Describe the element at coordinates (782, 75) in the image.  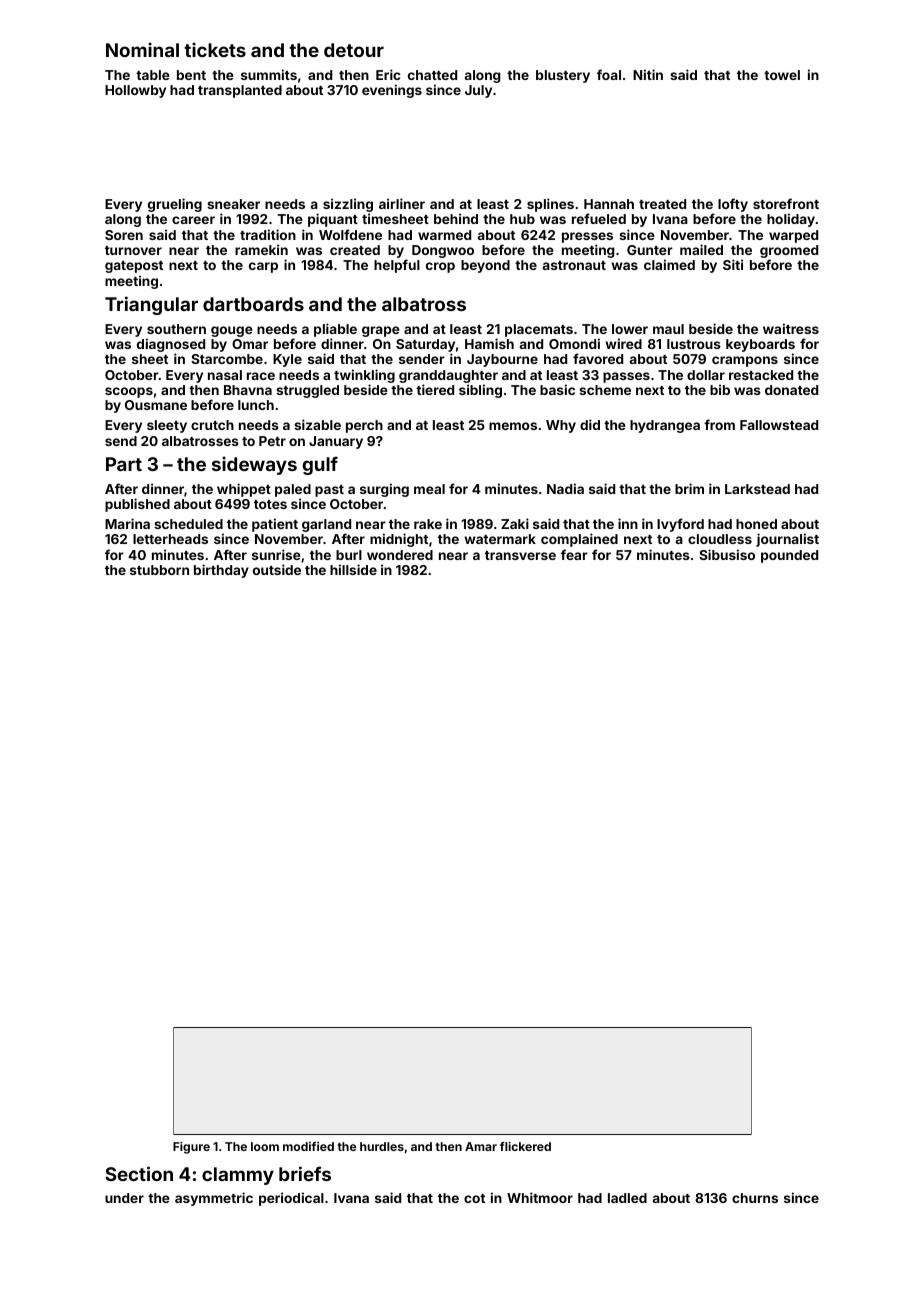
I see `towel` at that location.
